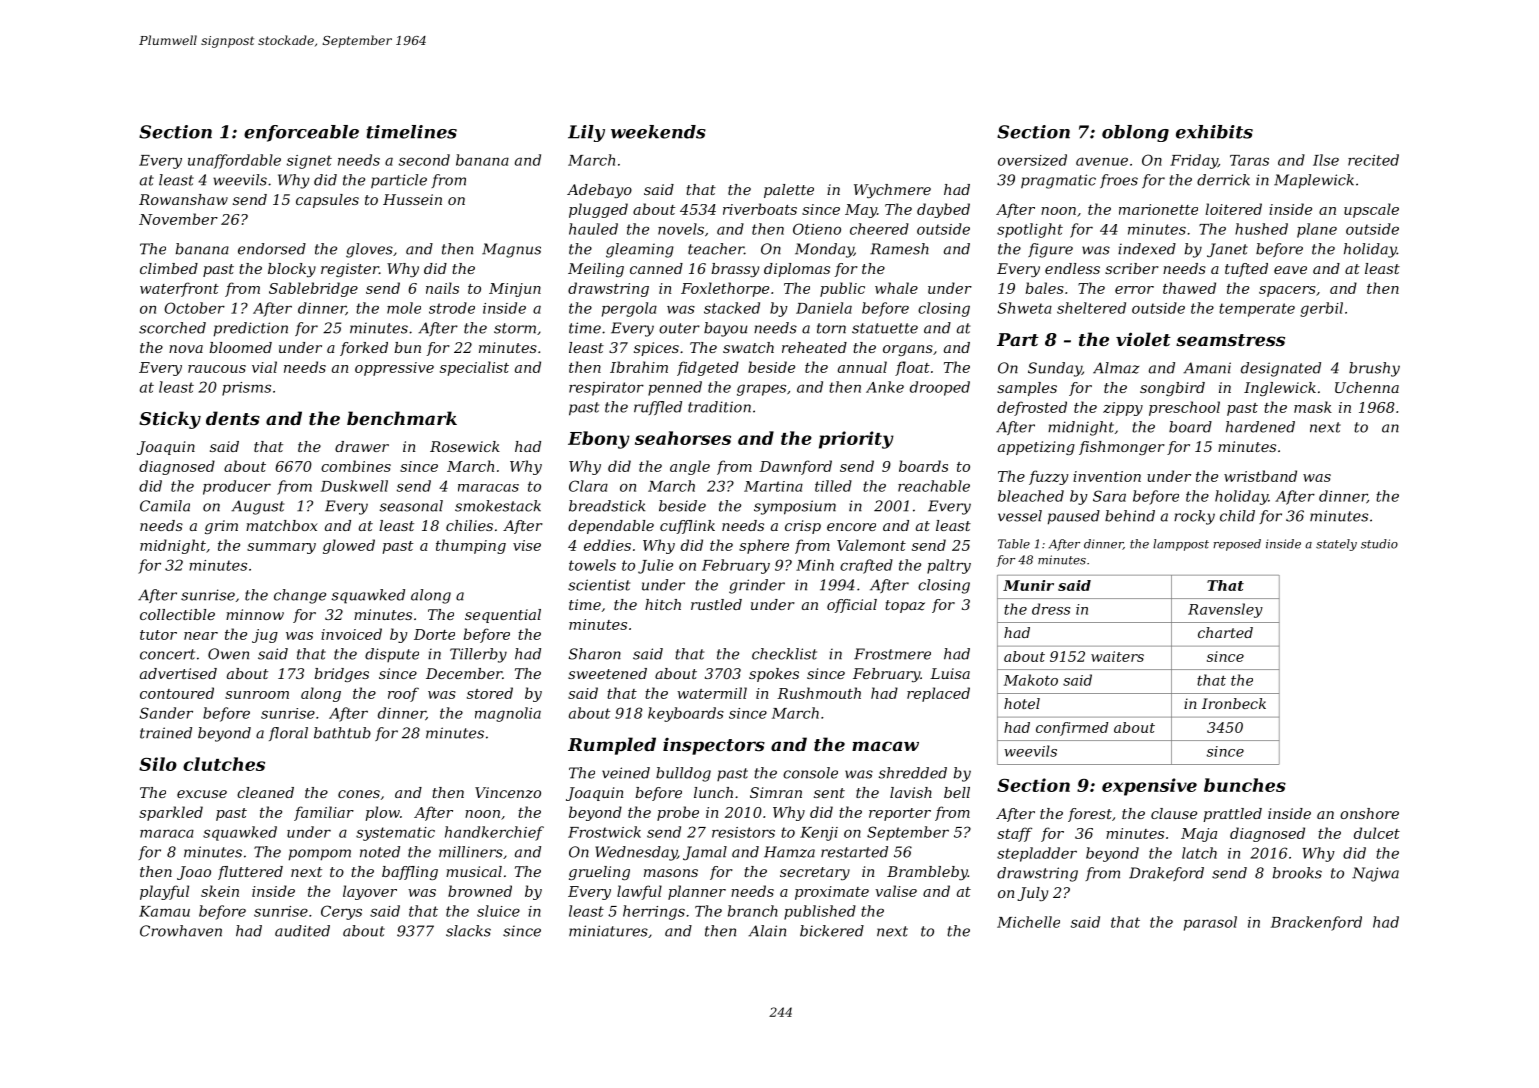 This screenshot has width=1539, height=1088. Describe the element at coordinates (301, 133) in the screenshot. I see `enforceable` at that location.
